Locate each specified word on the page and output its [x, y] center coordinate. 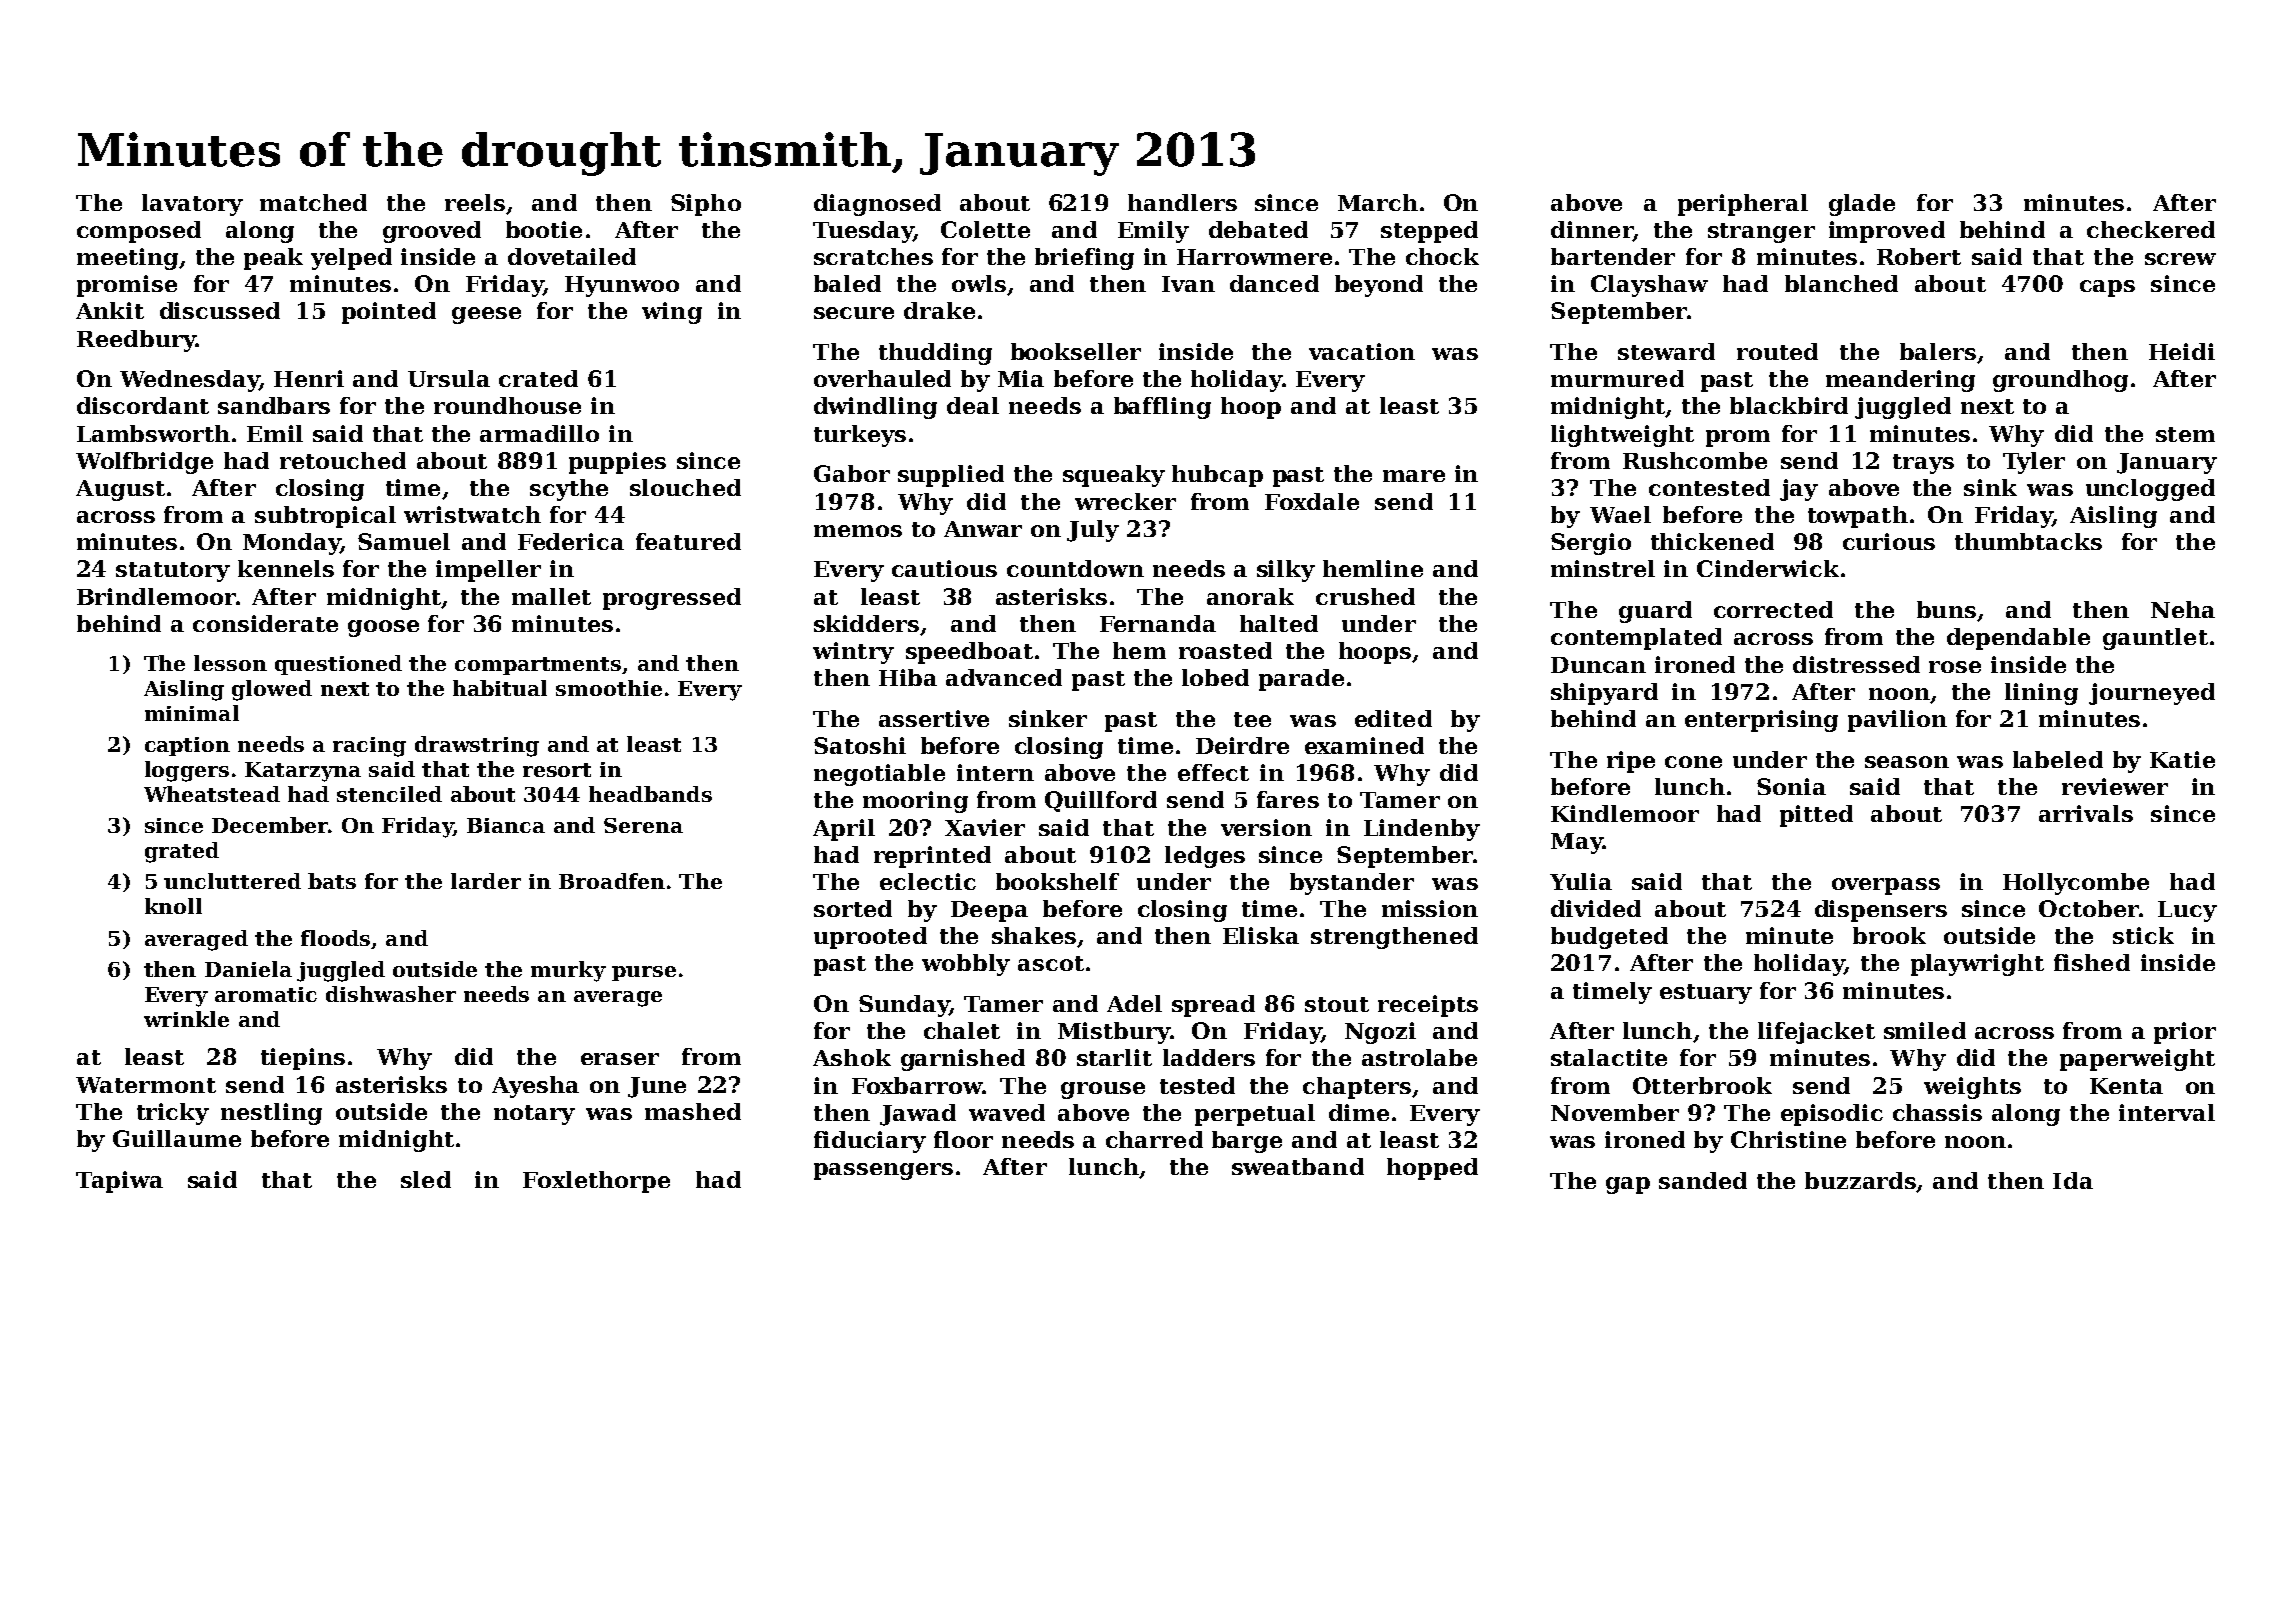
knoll [173, 906]
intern [995, 772]
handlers [1182, 202]
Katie [2182, 759]
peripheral [1743, 205]
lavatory [192, 205]
